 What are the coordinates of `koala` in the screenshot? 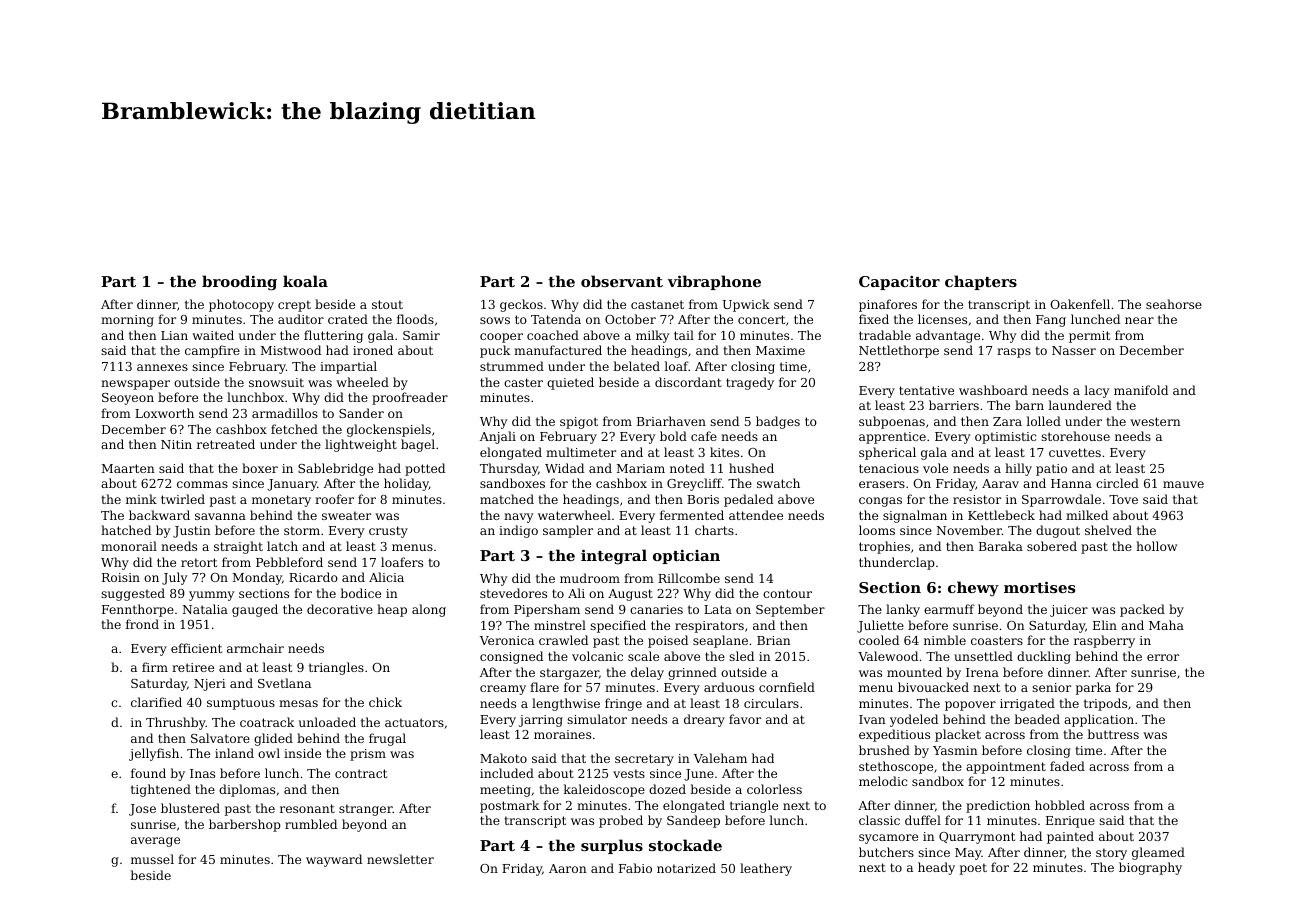 It's located at (305, 281).
